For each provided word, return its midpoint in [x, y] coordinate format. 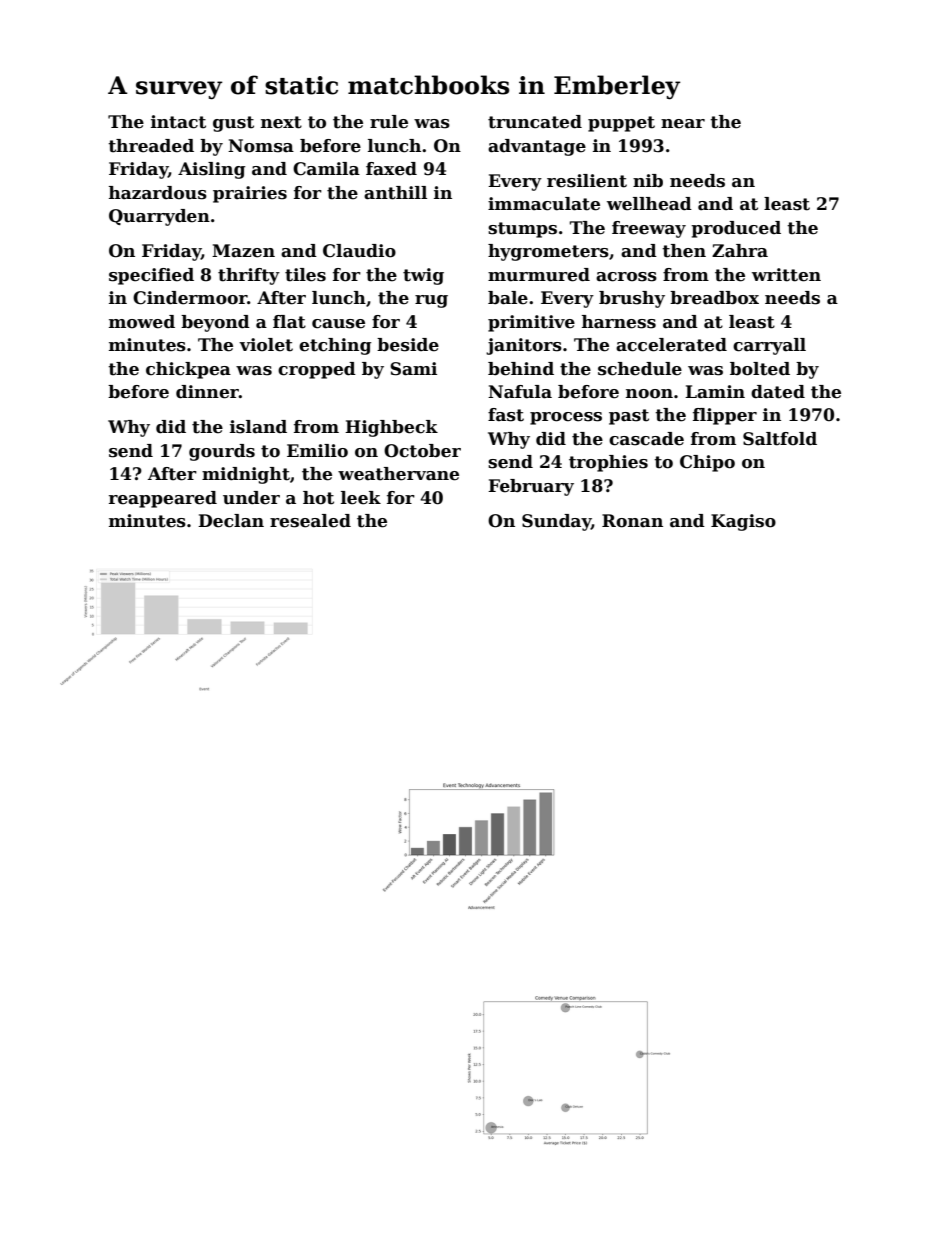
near [683, 124]
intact [178, 122]
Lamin [715, 392]
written [786, 275]
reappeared [163, 499]
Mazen [243, 251]
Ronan [632, 521]
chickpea [188, 370]
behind [521, 369]
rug [431, 301]
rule [389, 122]
